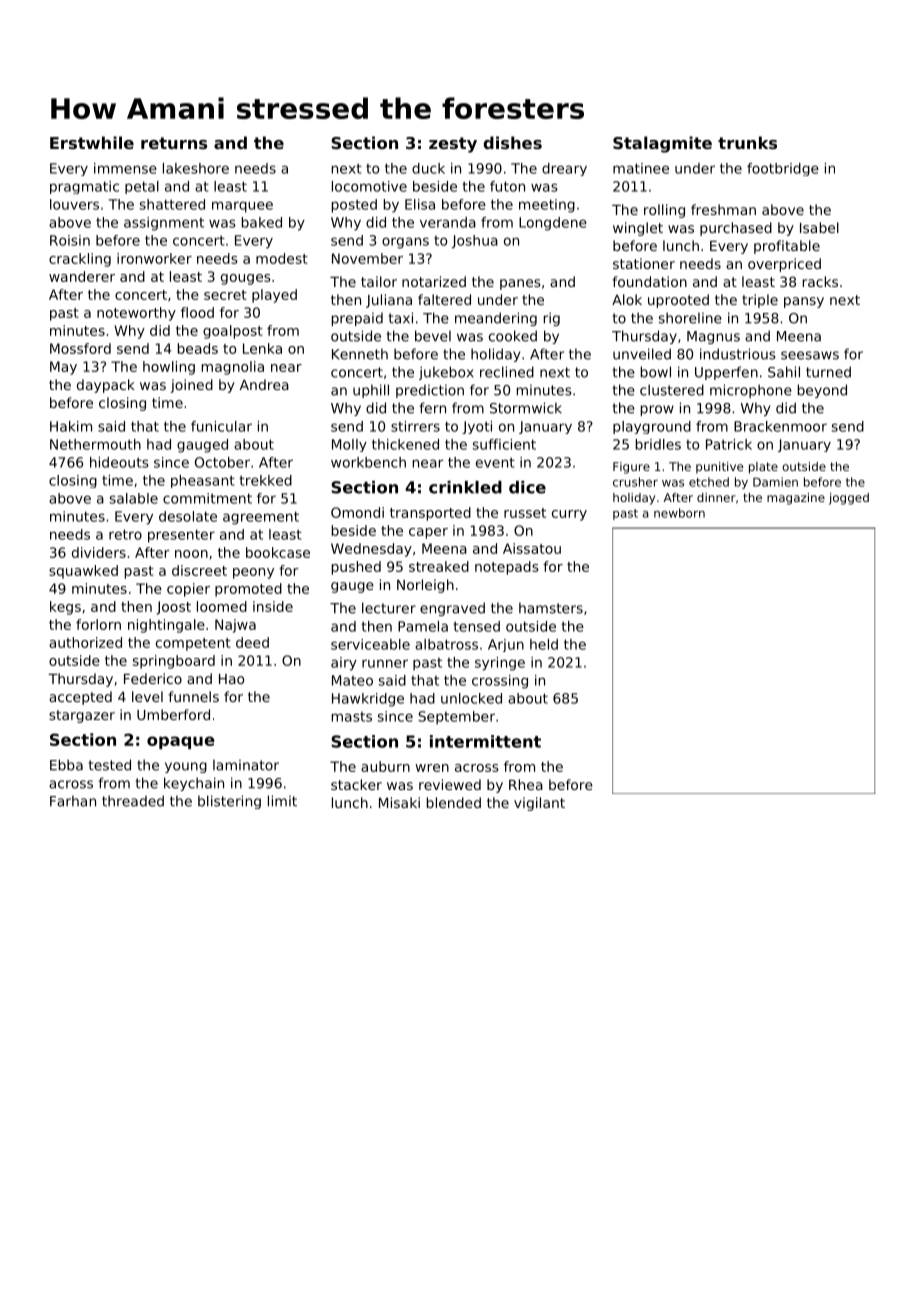  I want to click on Misaki, so click(399, 802).
